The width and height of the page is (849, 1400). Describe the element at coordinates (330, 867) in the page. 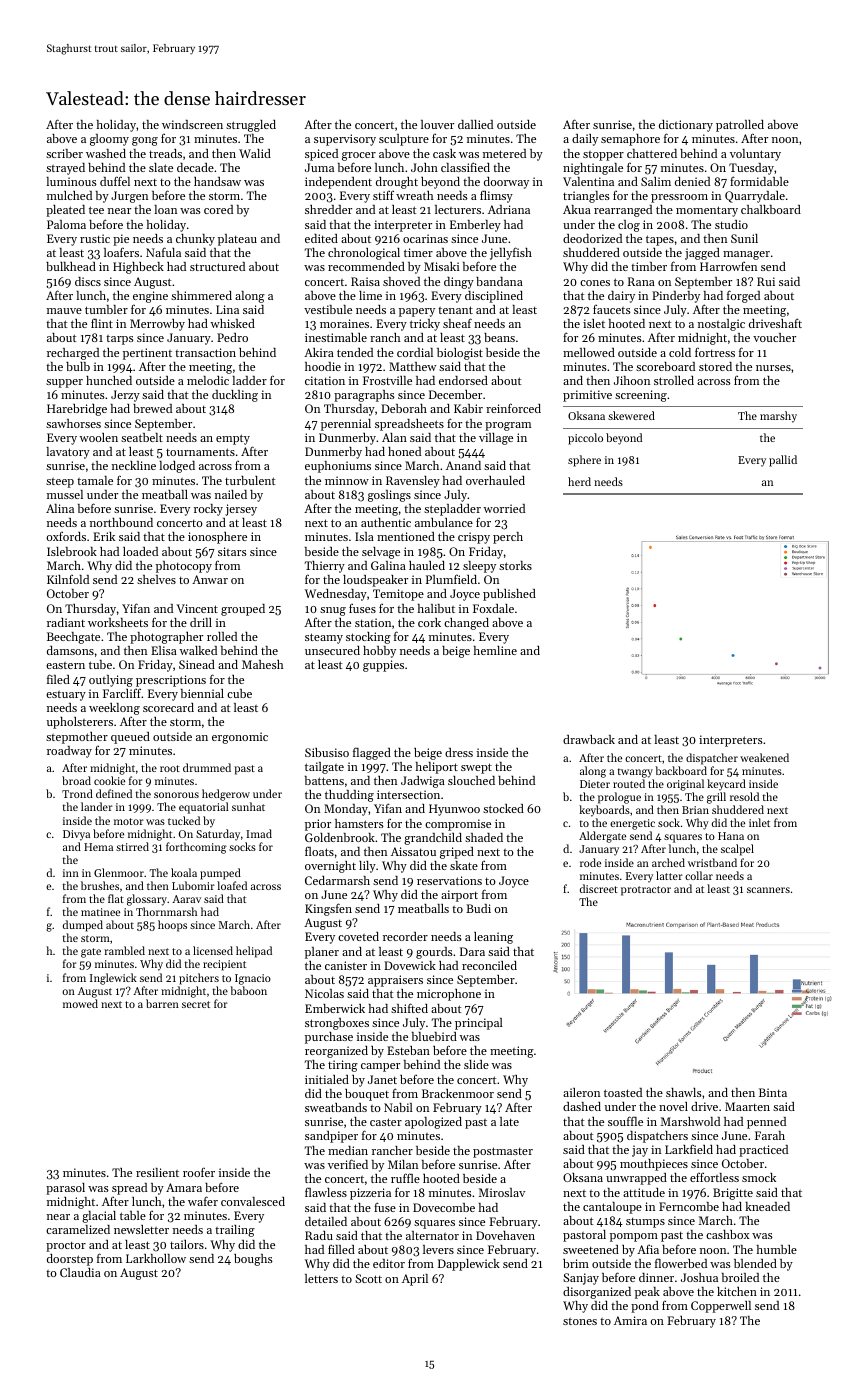

I see `overnight` at that location.
